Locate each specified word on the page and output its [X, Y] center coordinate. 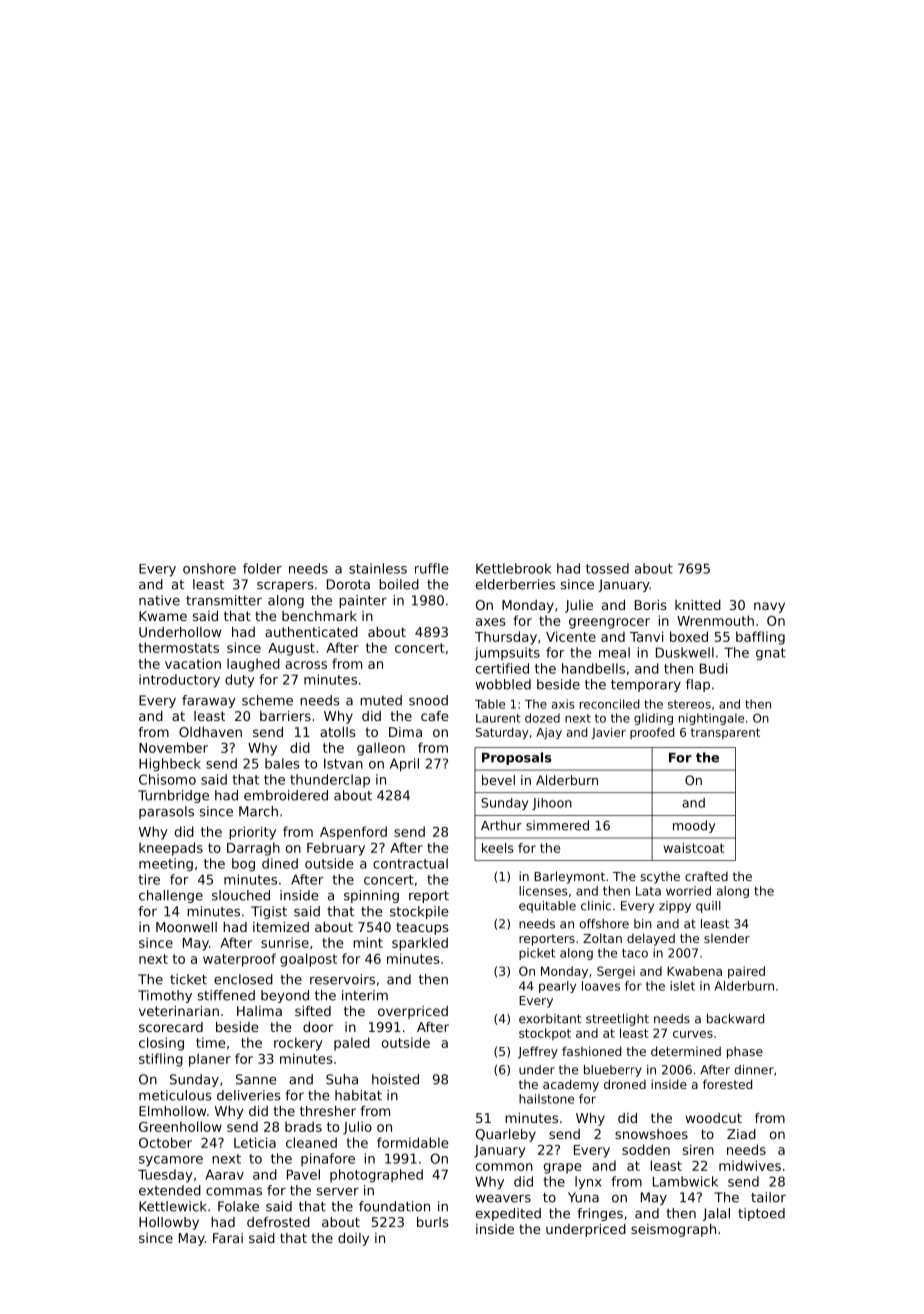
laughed [253, 665]
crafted [706, 876]
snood [428, 700]
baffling [760, 638]
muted [381, 700]
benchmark [319, 616]
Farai [228, 1238]
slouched [241, 895]
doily [353, 1239]
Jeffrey [538, 1052]
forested [727, 1084]
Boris [651, 605]
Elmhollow [172, 1111]
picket [537, 954]
